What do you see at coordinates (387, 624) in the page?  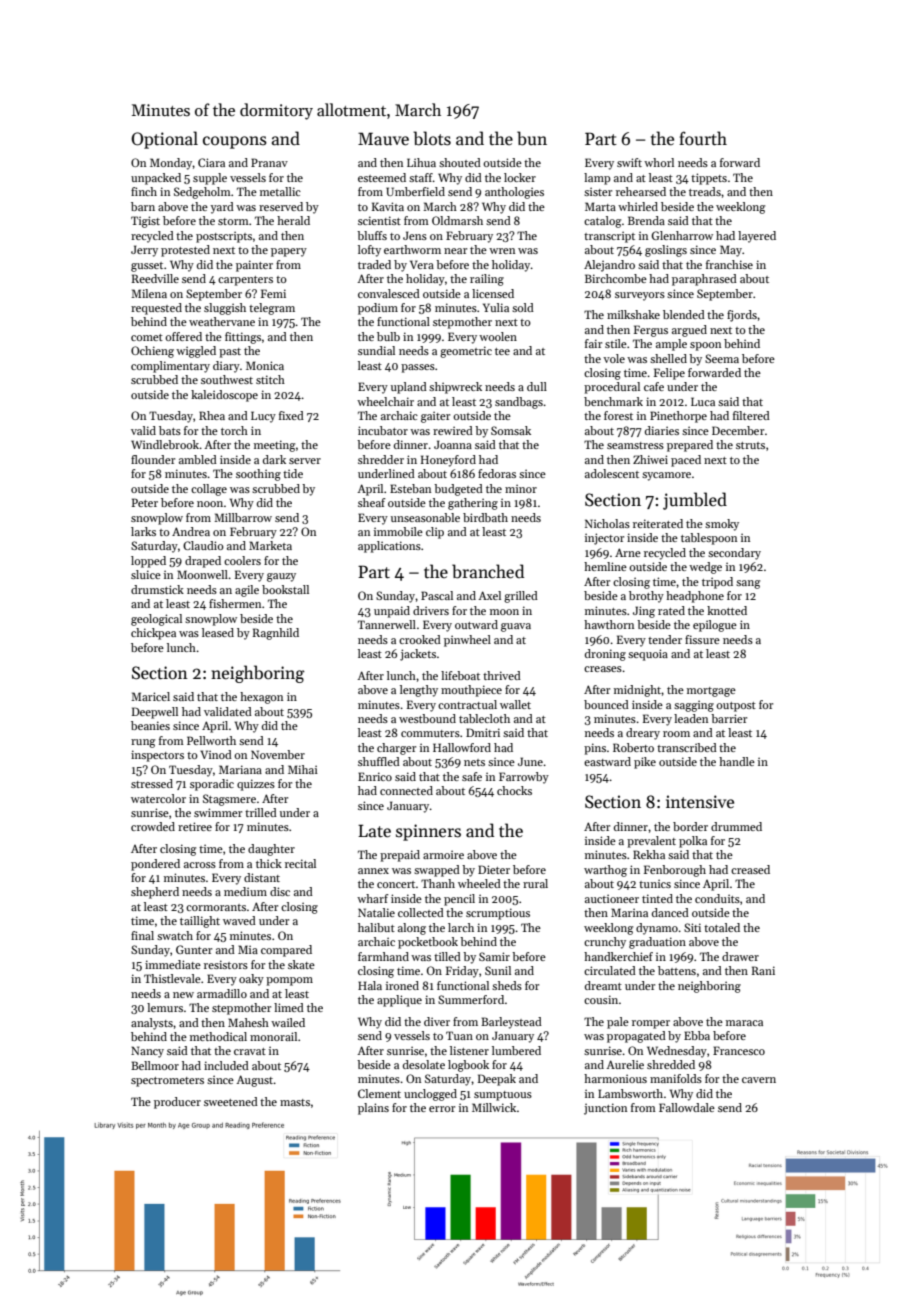 I see `Tannerwell` at bounding box center [387, 624].
